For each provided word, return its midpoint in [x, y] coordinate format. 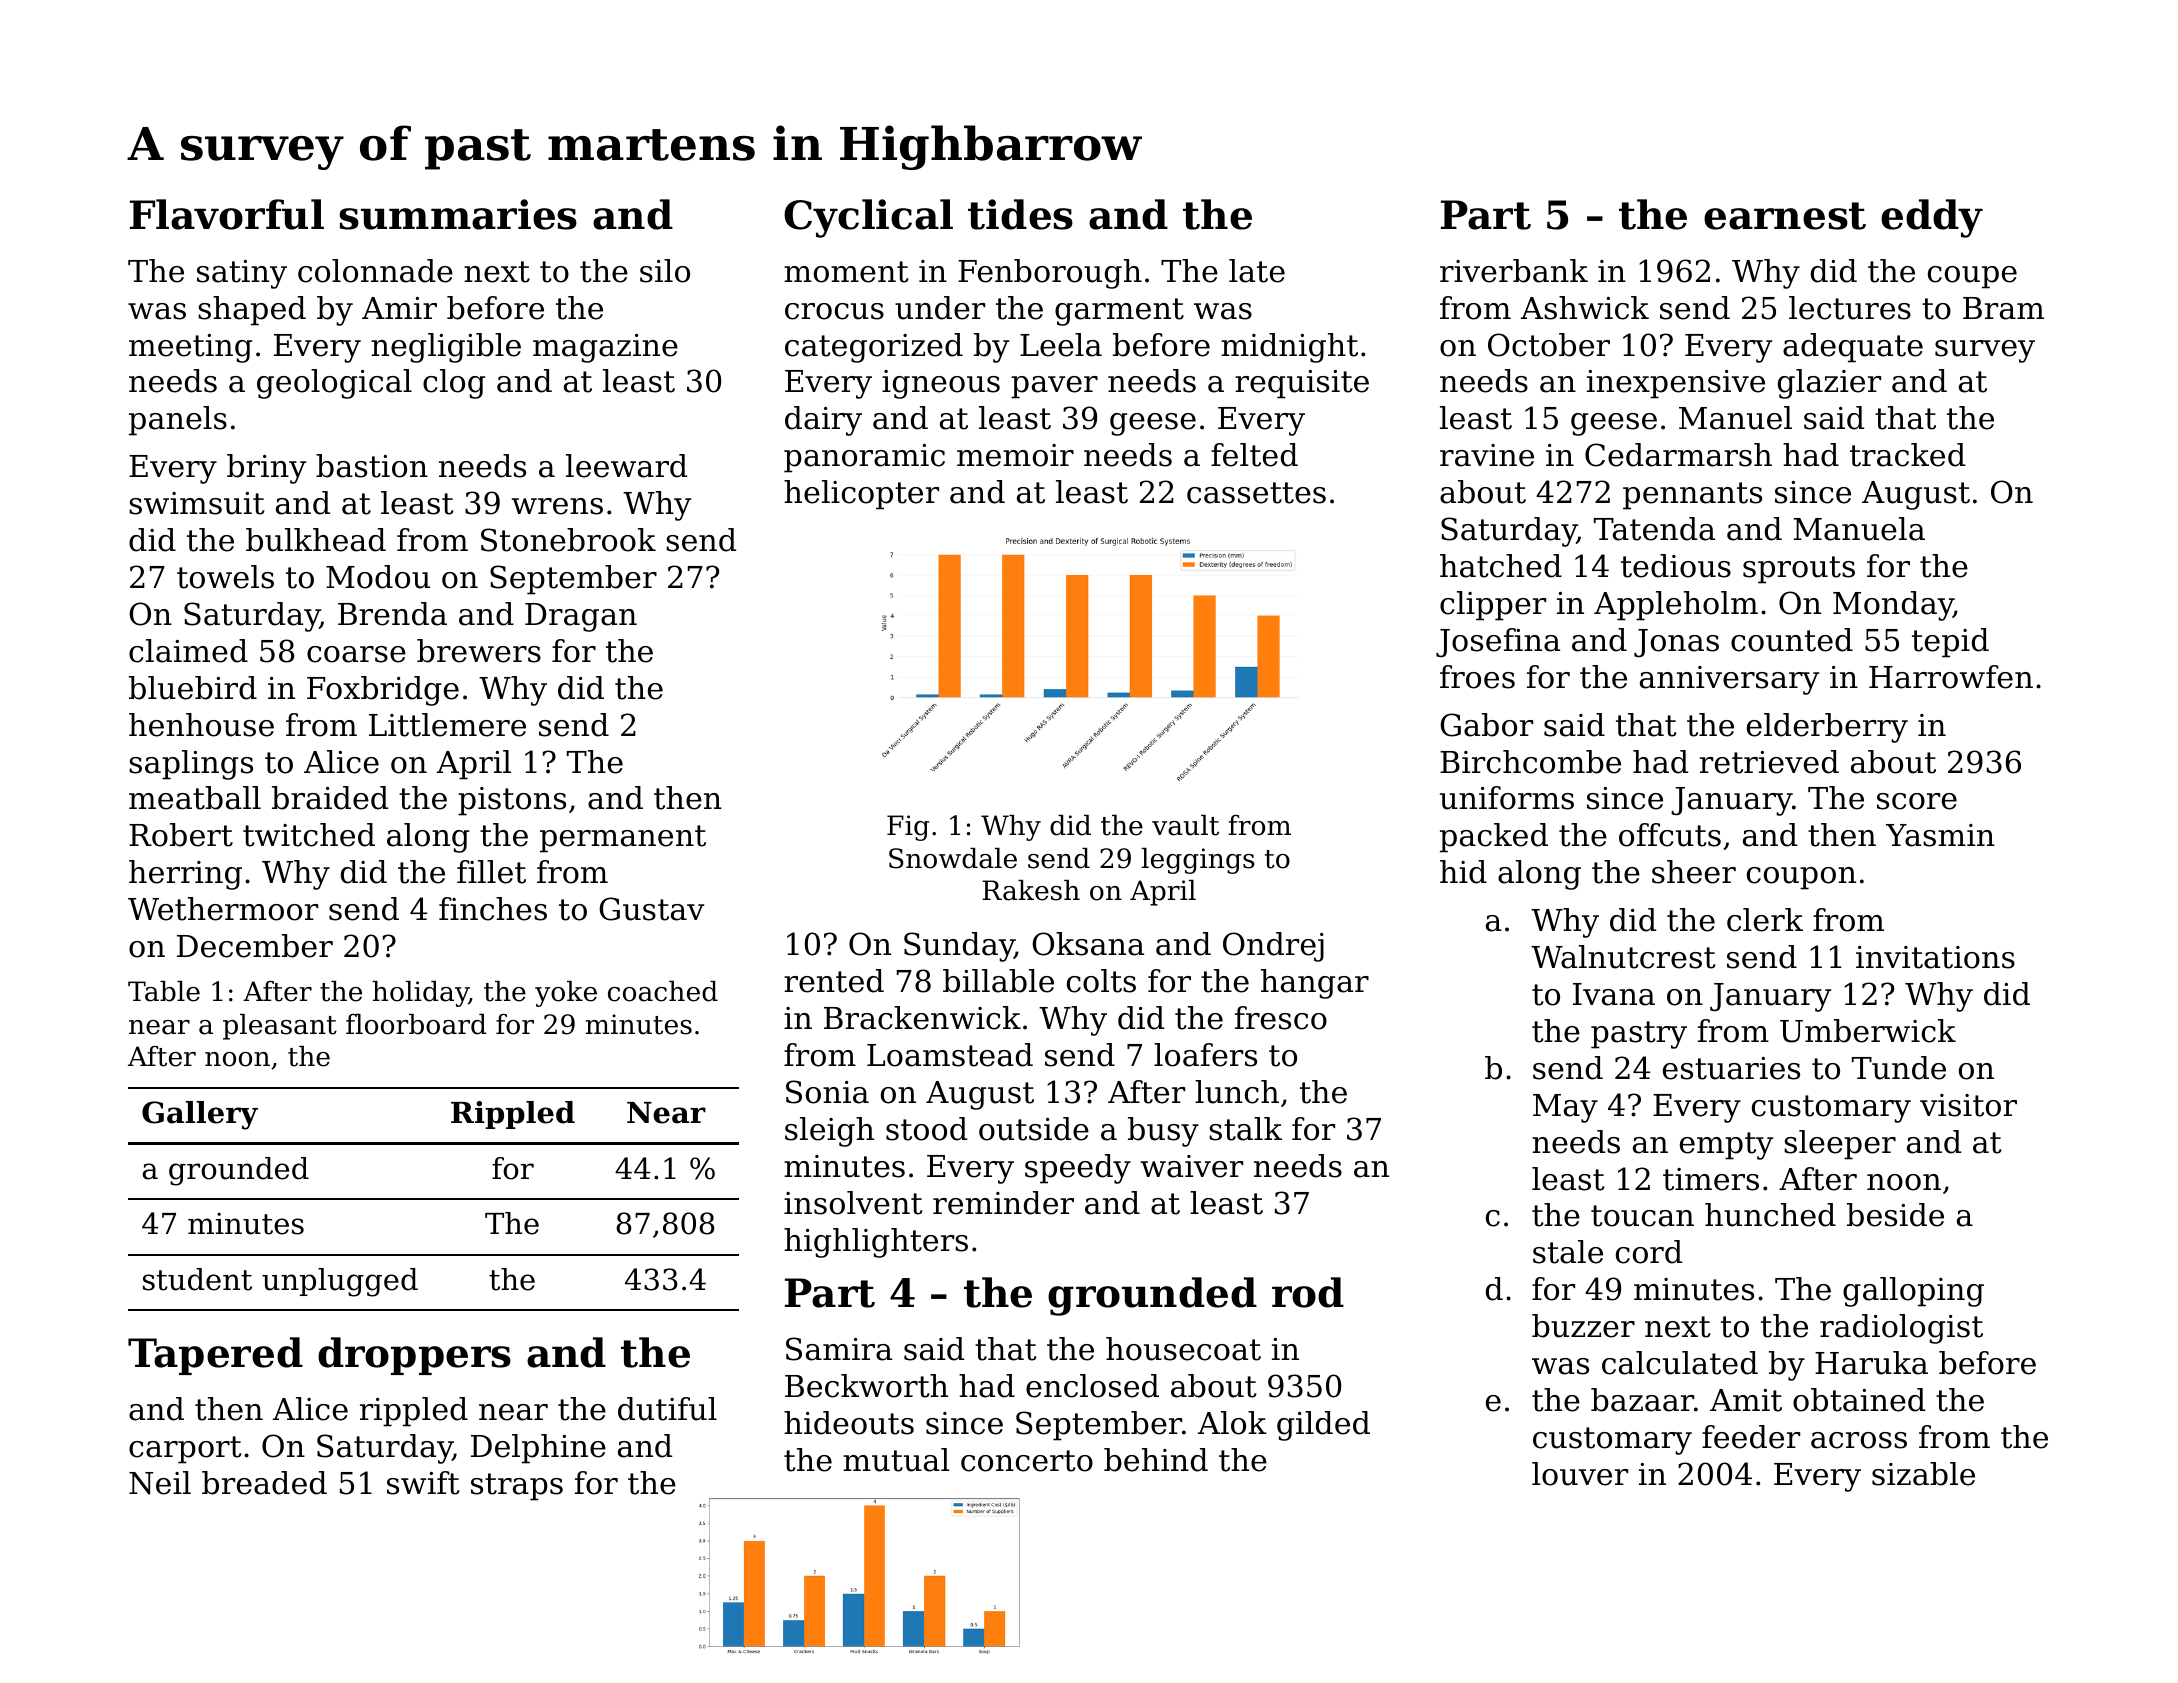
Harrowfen [1951, 677]
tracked [1907, 455]
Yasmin [1940, 835]
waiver [1192, 1166]
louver [1580, 1474]
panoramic [864, 458]
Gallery [200, 1115]
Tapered [215, 1356]
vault [1185, 825]
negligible [446, 348]
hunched [1770, 1215]
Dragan [581, 617]
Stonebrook [568, 540]
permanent [623, 839]
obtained [1859, 1400]
